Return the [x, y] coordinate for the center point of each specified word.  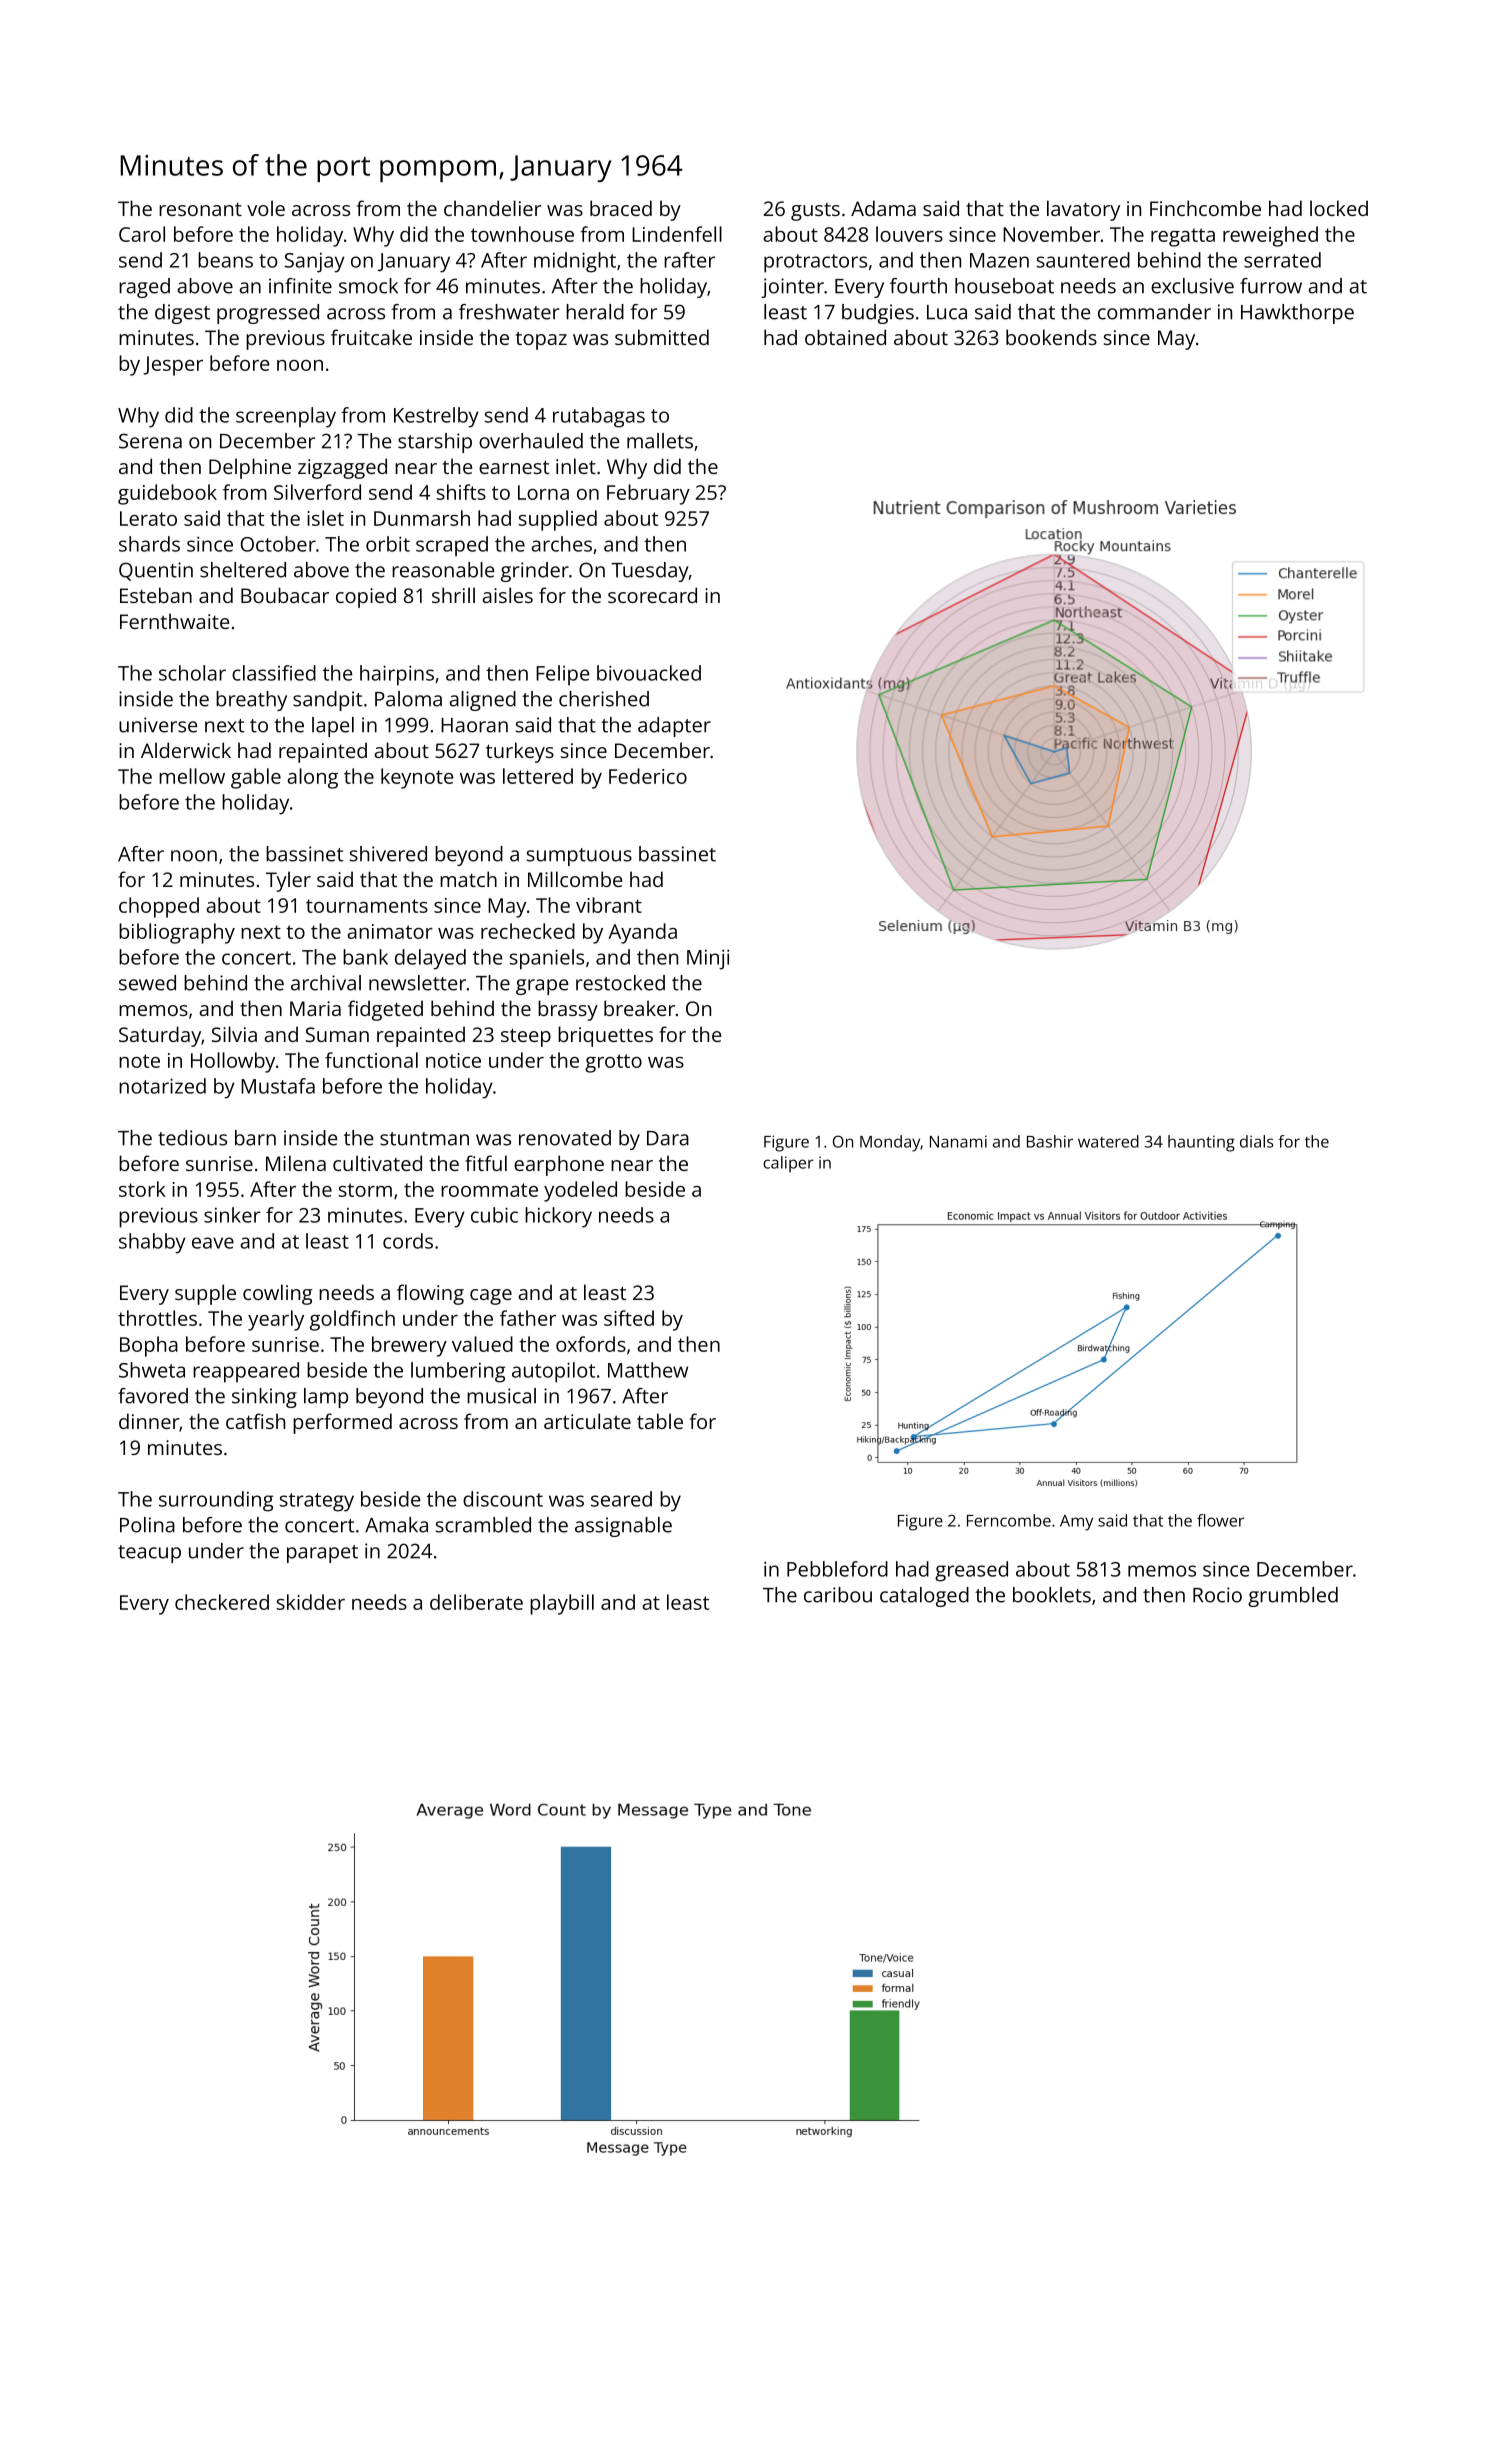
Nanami [958, 1141]
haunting [1201, 1143]
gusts [815, 212]
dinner [149, 1421]
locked [1339, 208]
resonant [200, 209]
